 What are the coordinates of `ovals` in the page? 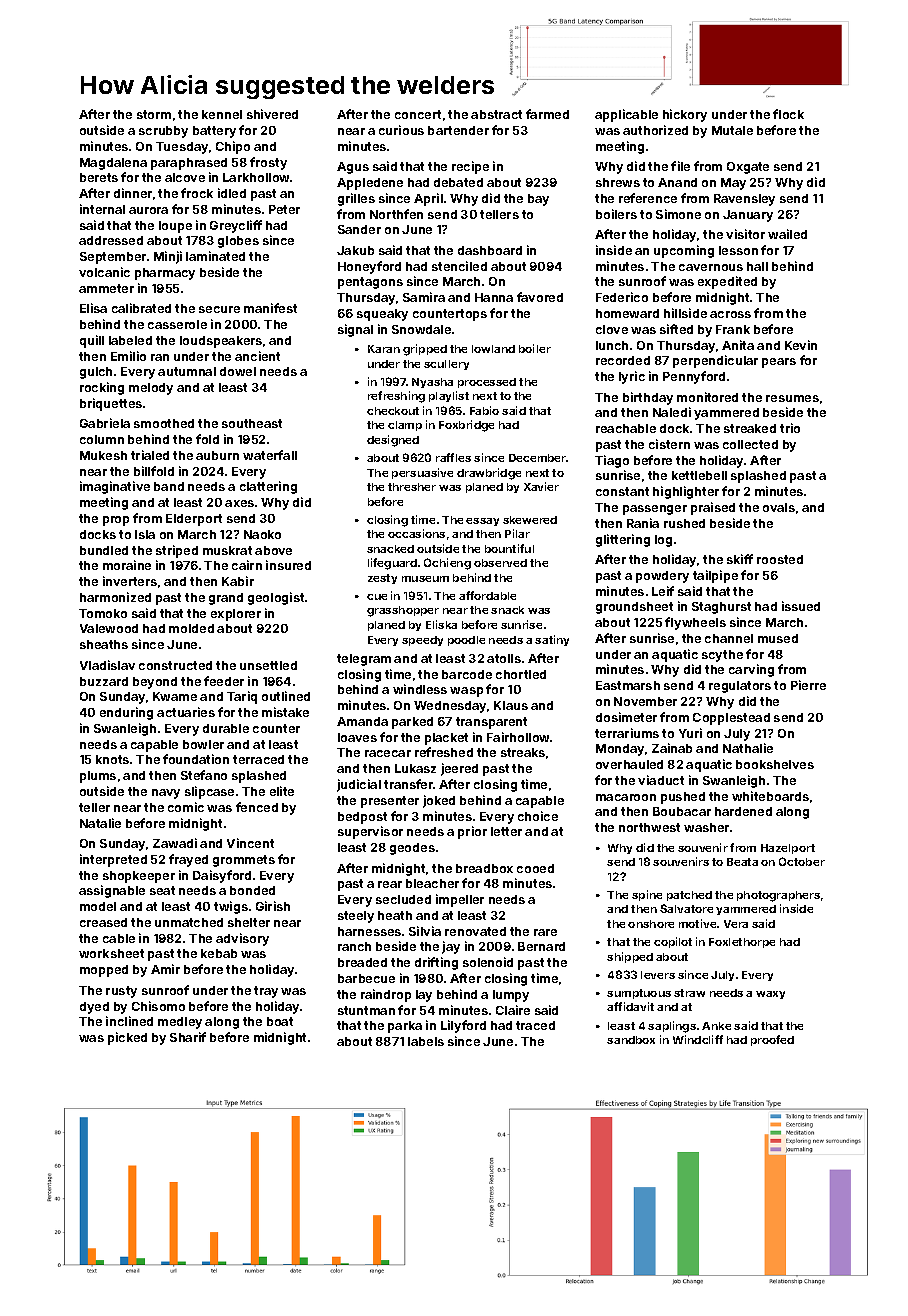 It's located at (779, 507).
